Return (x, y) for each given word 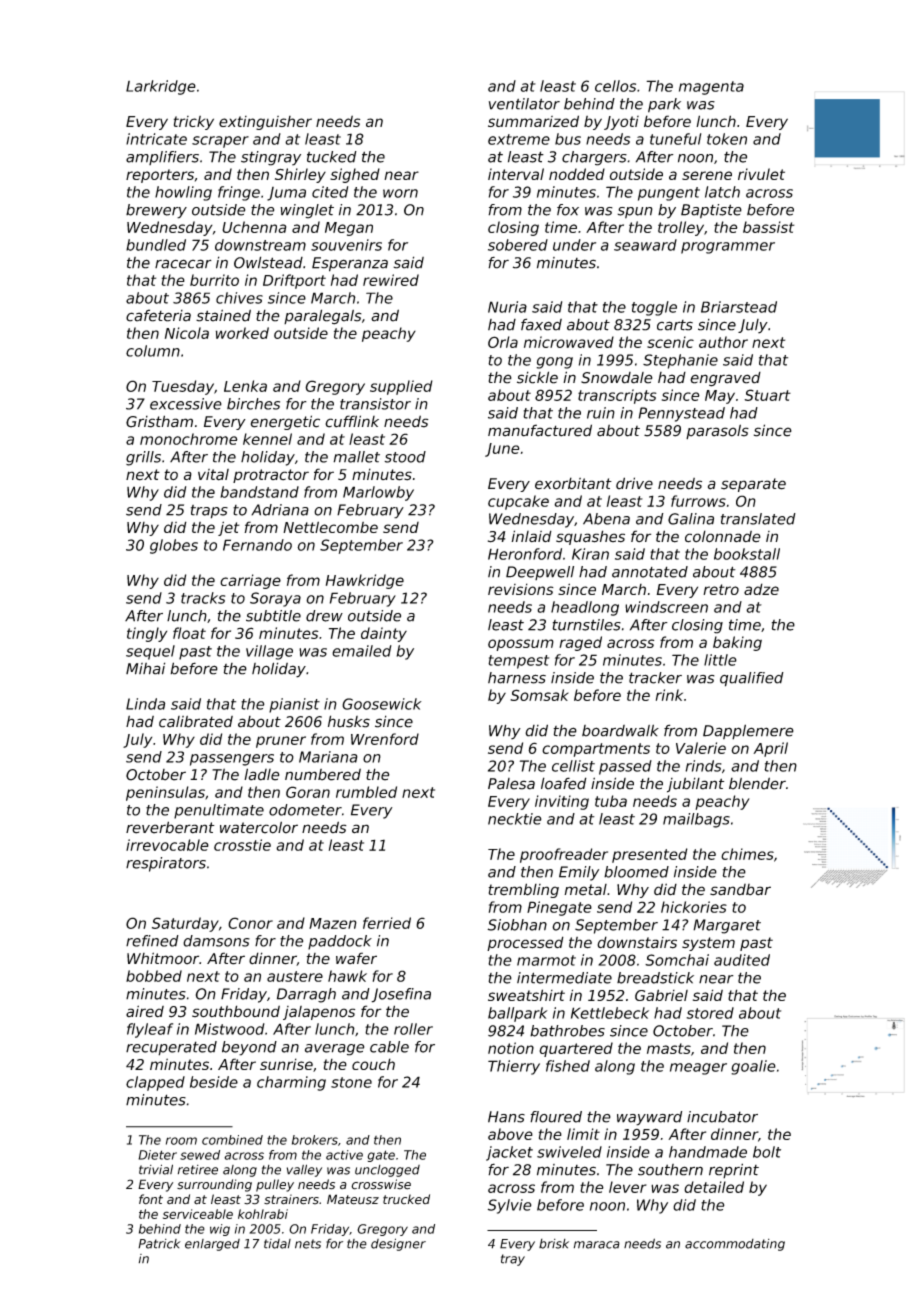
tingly (147, 634)
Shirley (300, 175)
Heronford (525, 554)
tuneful (675, 139)
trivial (156, 1169)
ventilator (524, 104)
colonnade (723, 536)
